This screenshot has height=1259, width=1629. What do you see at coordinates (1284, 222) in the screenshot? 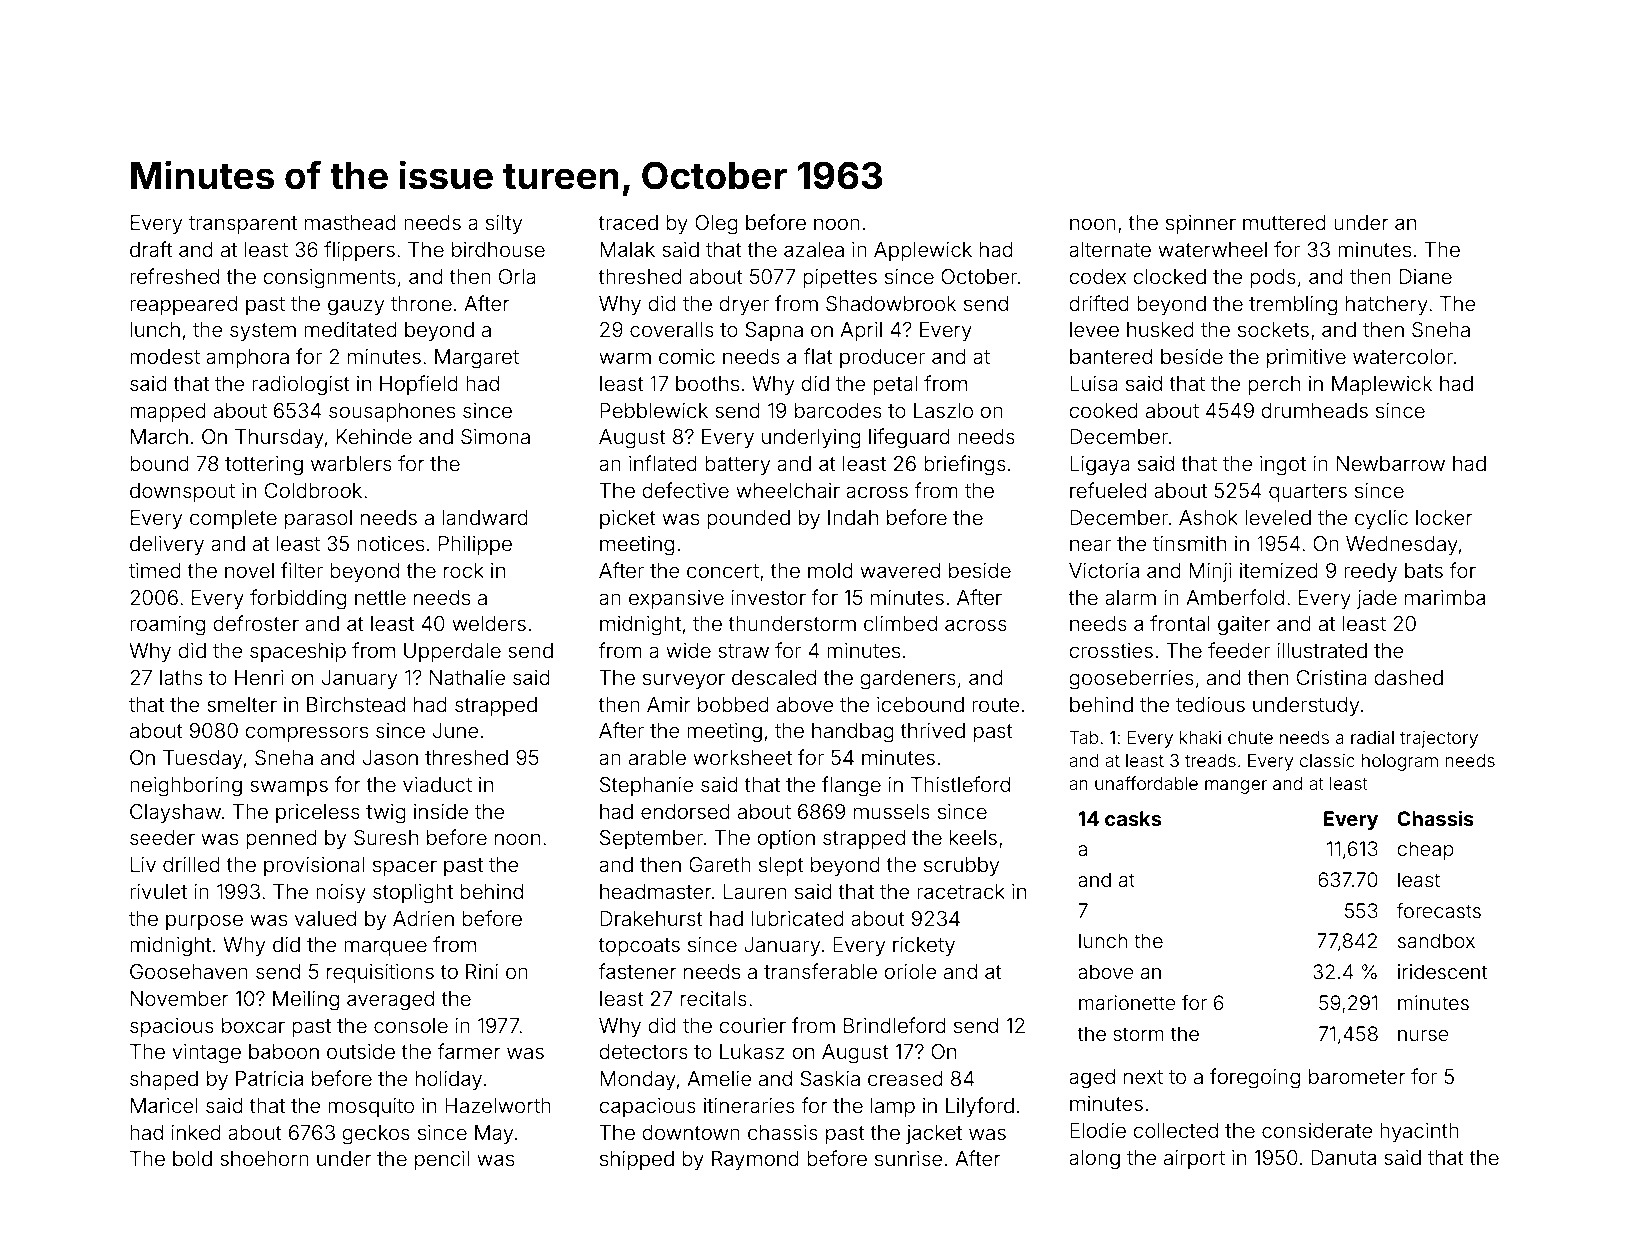
I see `muttered` at bounding box center [1284, 222].
